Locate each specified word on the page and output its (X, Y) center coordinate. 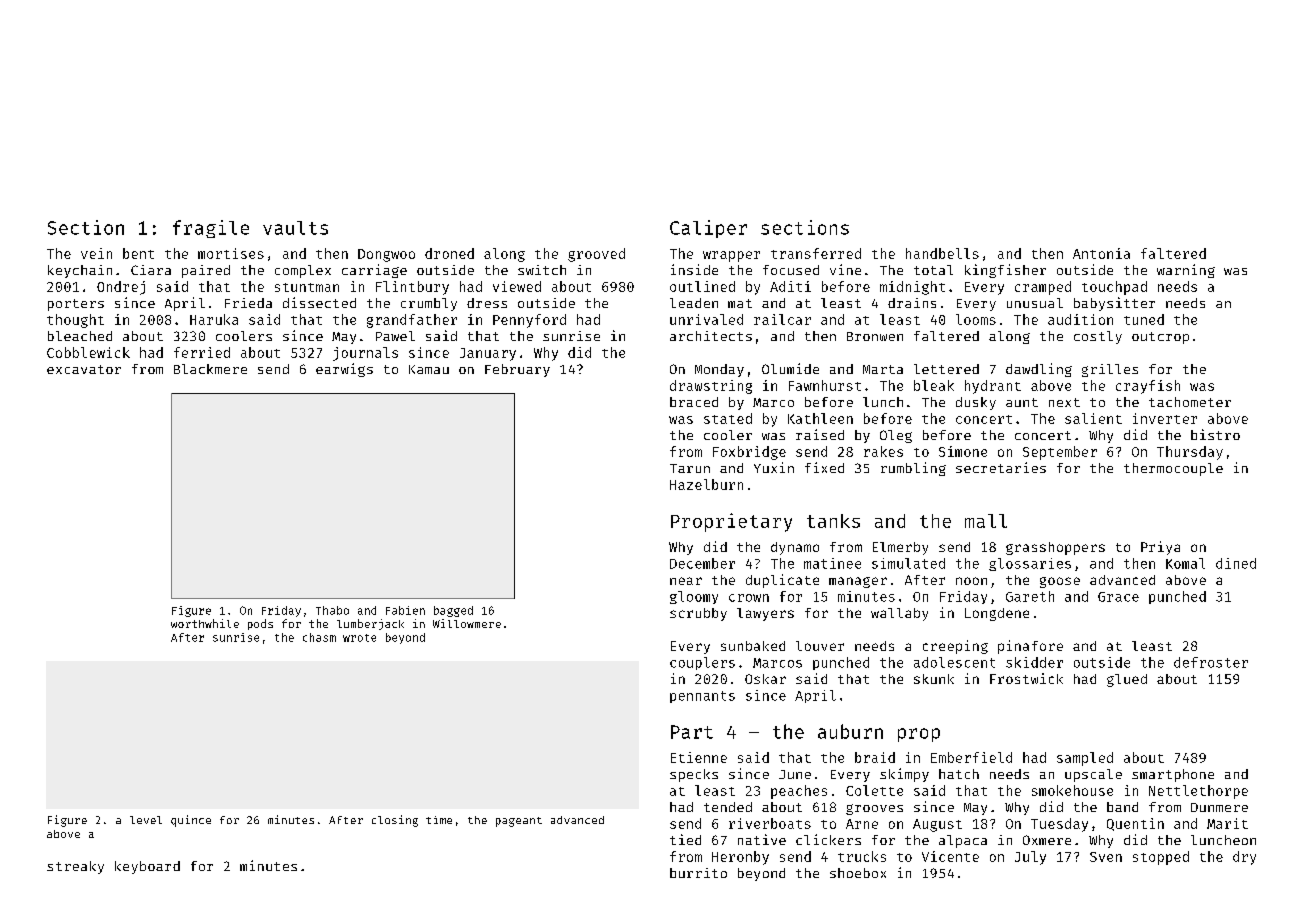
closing (395, 821)
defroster (1211, 662)
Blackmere (210, 369)
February (517, 370)
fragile (211, 229)
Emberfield (971, 757)
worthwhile (205, 623)
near (686, 581)
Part (692, 732)
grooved (596, 255)
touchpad (1114, 288)
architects (711, 336)
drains (912, 303)
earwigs (344, 370)
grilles (1110, 370)
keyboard (147, 867)
